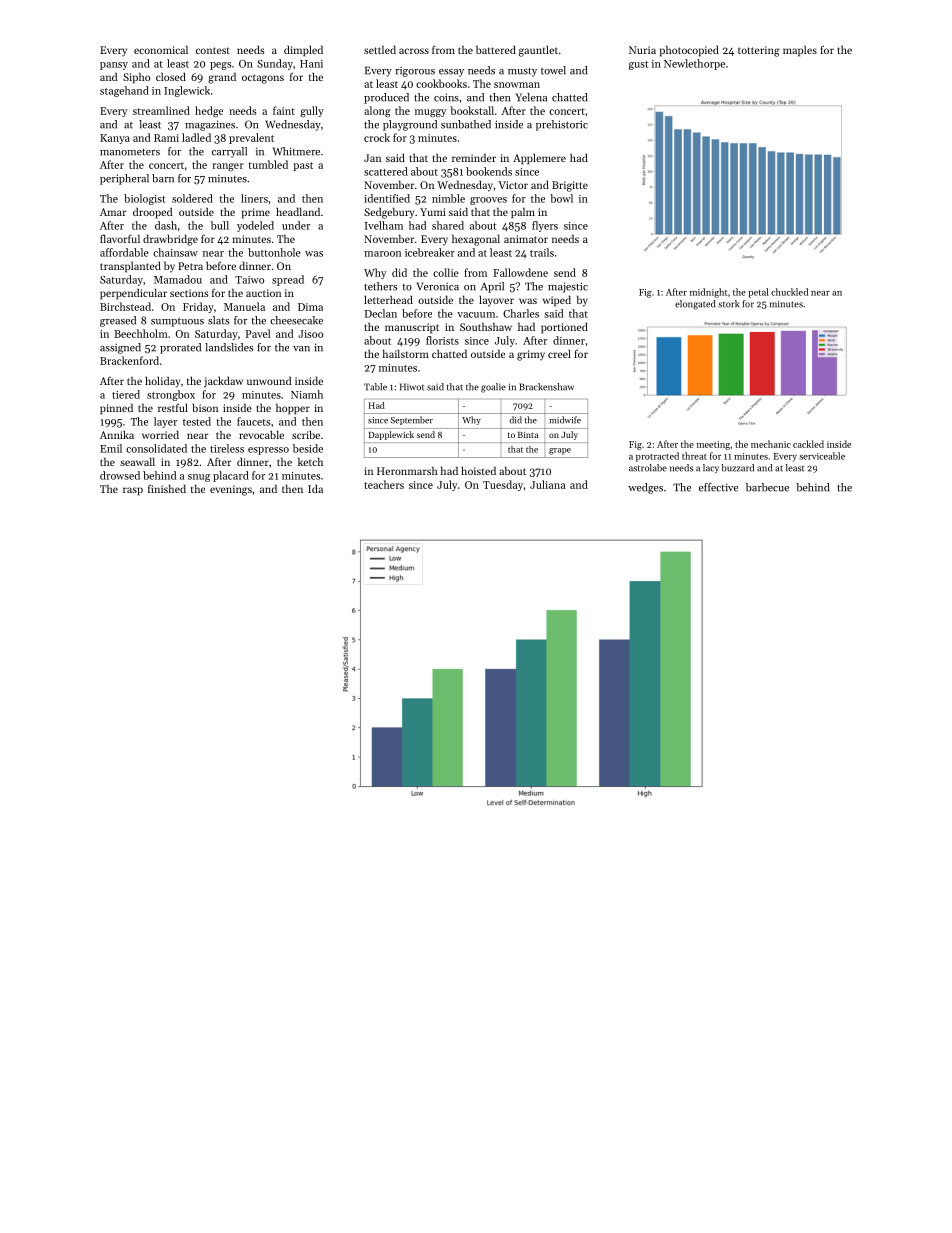 This document has width=952, height=1233. Describe the element at coordinates (161, 49) in the document. I see `economical` at that location.
